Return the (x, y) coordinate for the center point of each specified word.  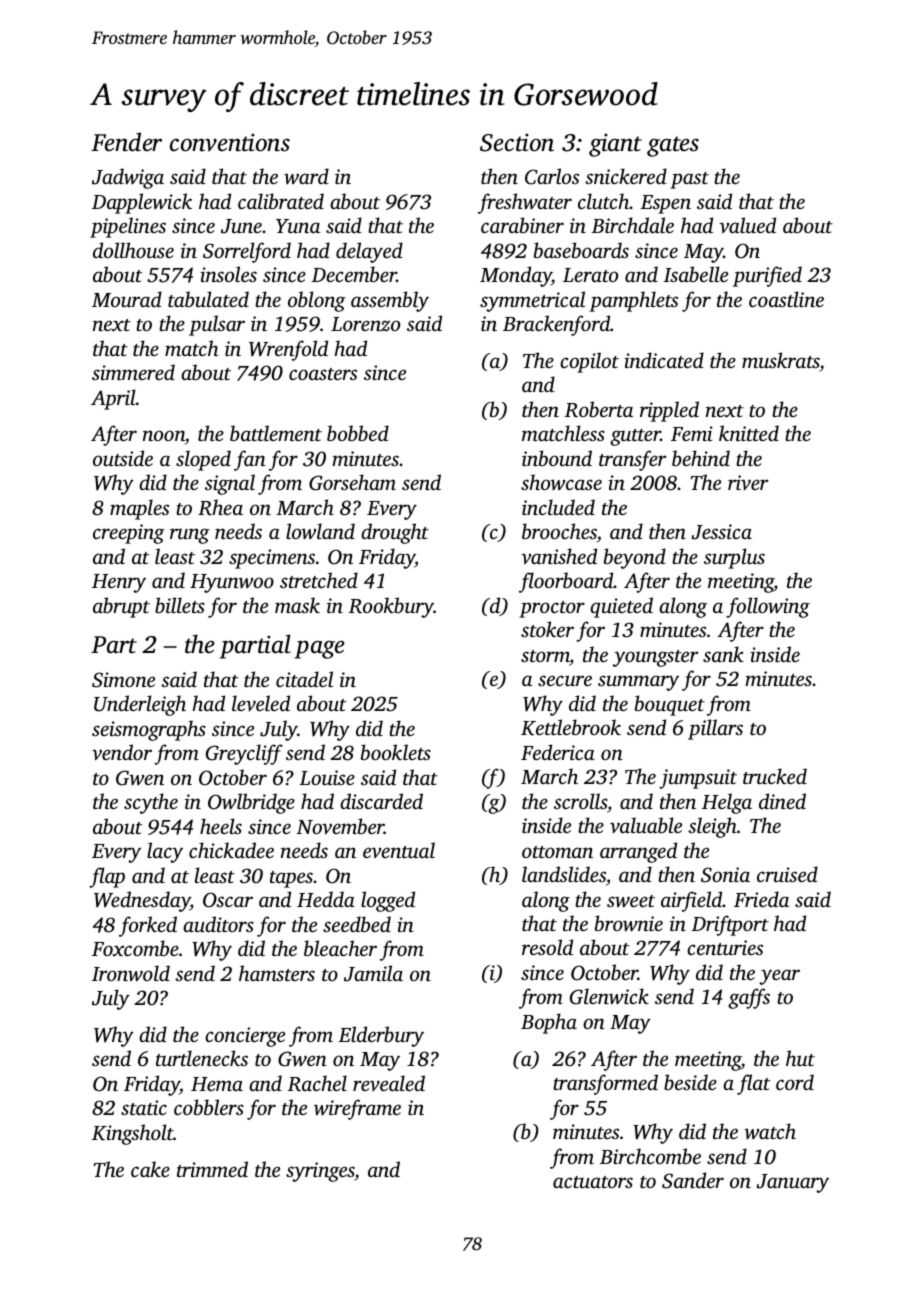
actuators (593, 1182)
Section (517, 143)
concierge (245, 1037)
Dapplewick (142, 203)
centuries (725, 947)
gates (673, 146)
